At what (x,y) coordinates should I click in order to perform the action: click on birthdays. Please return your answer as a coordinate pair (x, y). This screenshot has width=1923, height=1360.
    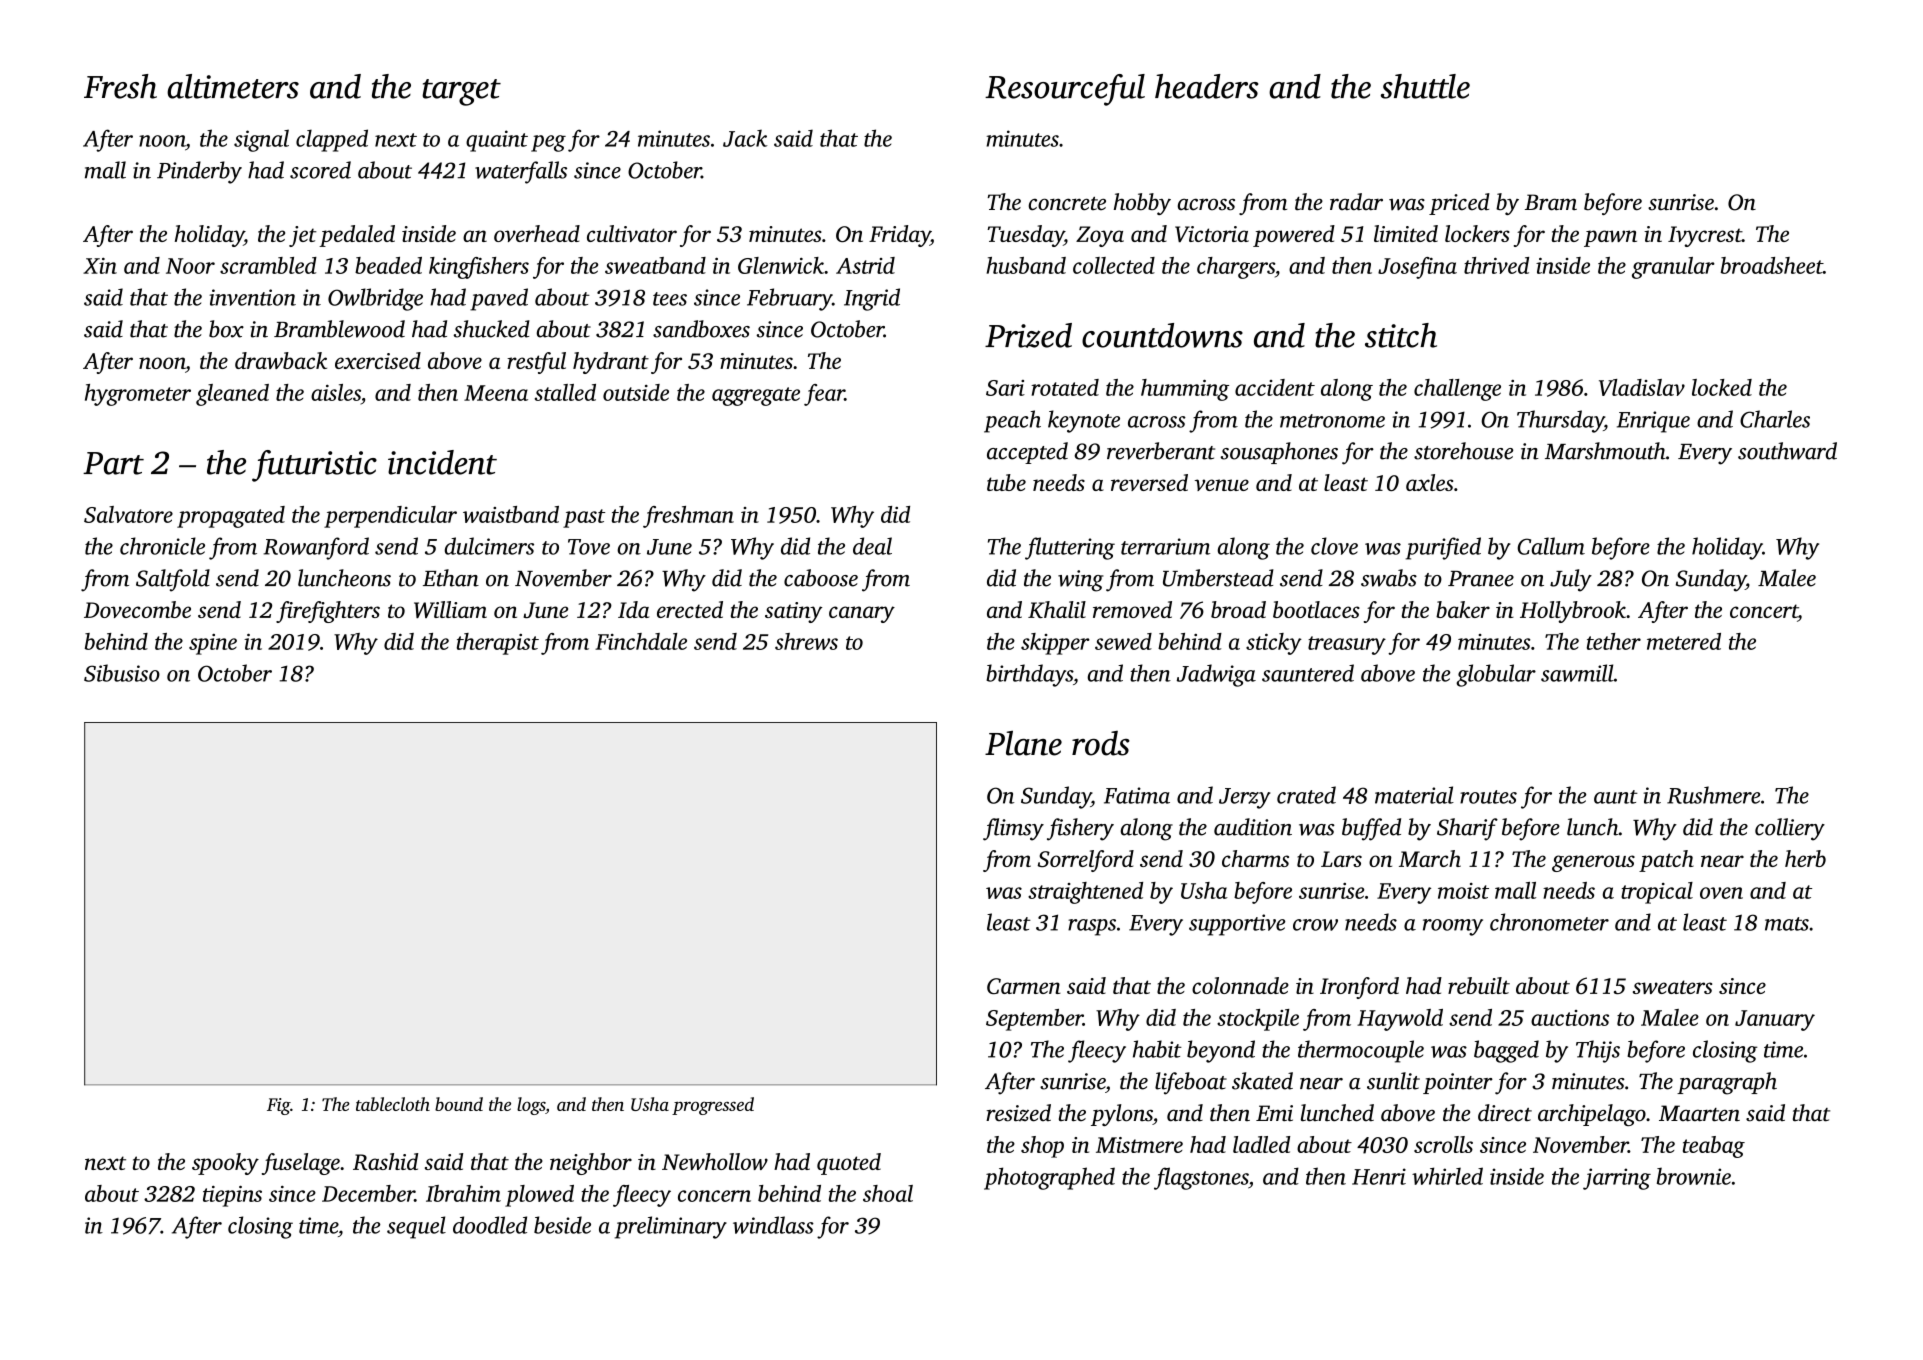
    Looking at the image, I should click on (1029, 675).
